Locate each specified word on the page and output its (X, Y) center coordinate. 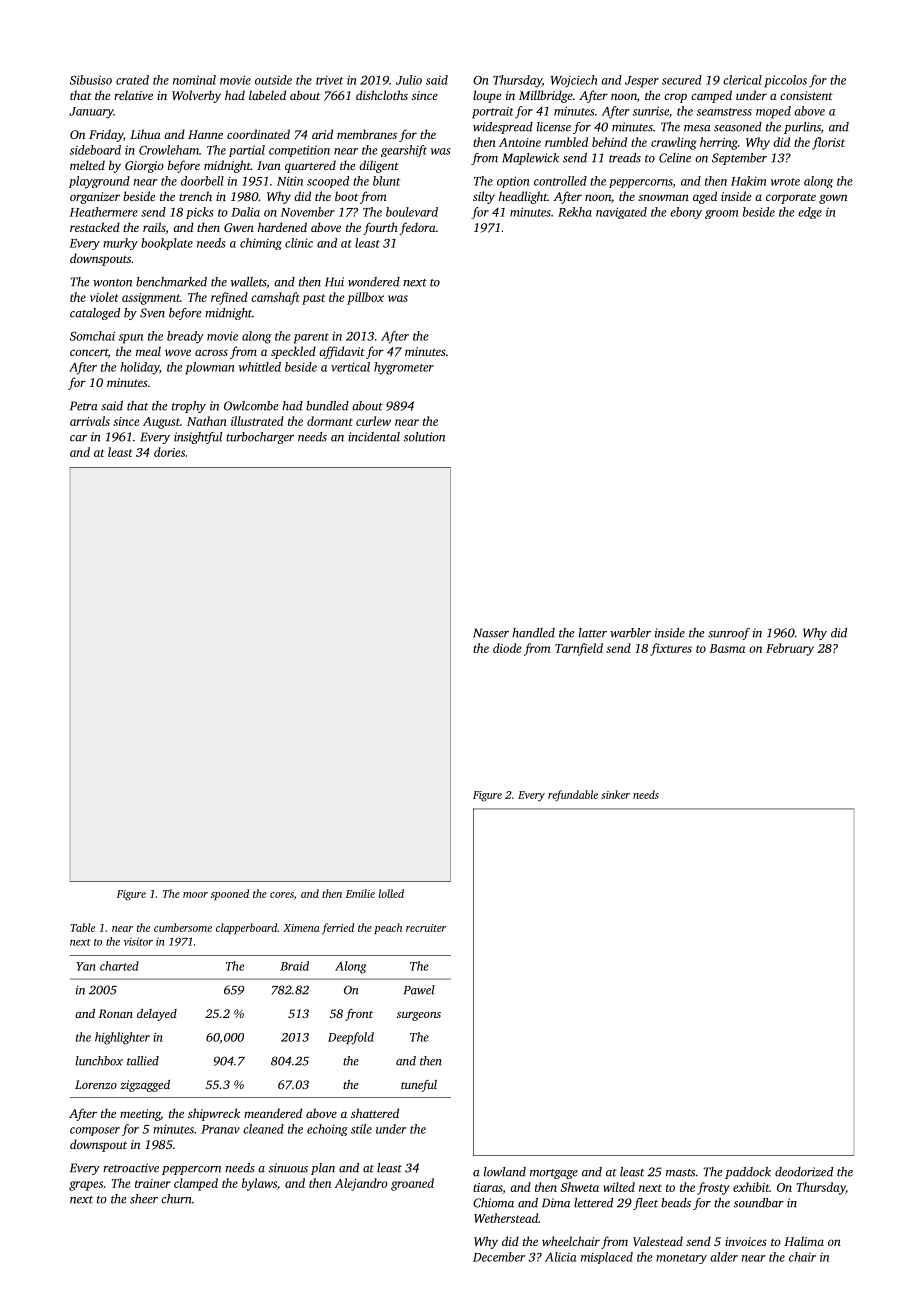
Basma (727, 648)
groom (721, 214)
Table (82, 927)
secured (682, 80)
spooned (230, 894)
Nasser (491, 633)
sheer (144, 1199)
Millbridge (546, 96)
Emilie (360, 893)
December (499, 1257)
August (161, 423)
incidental (374, 437)
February (790, 649)
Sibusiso (91, 80)
